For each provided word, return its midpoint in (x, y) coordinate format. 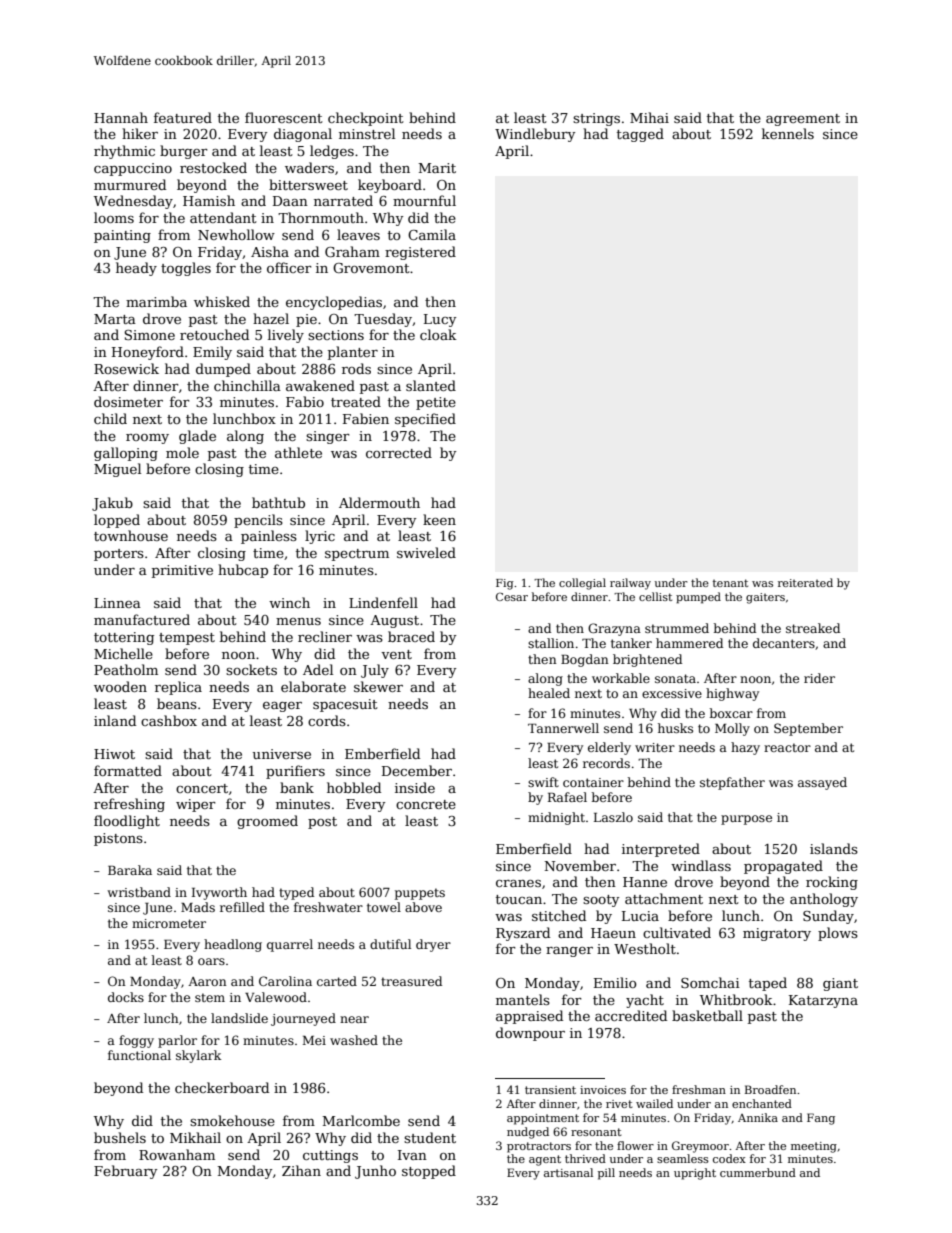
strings (596, 119)
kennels (788, 133)
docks (126, 997)
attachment (664, 898)
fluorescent (284, 117)
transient (550, 1090)
